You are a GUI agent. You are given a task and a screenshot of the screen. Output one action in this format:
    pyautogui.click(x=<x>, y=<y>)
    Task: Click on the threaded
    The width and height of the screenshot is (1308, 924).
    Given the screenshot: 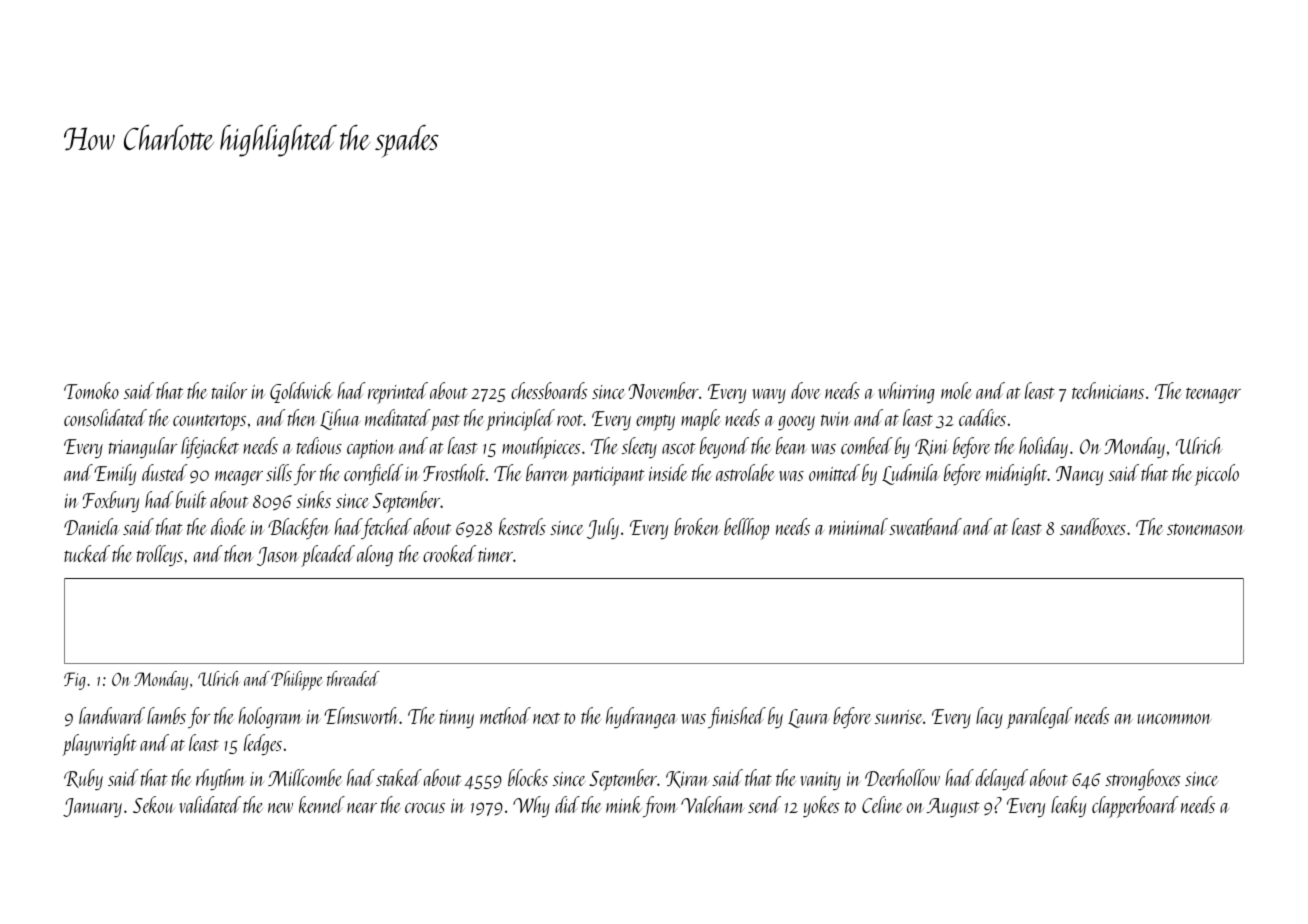 What is the action you would take?
    pyautogui.click(x=353, y=678)
